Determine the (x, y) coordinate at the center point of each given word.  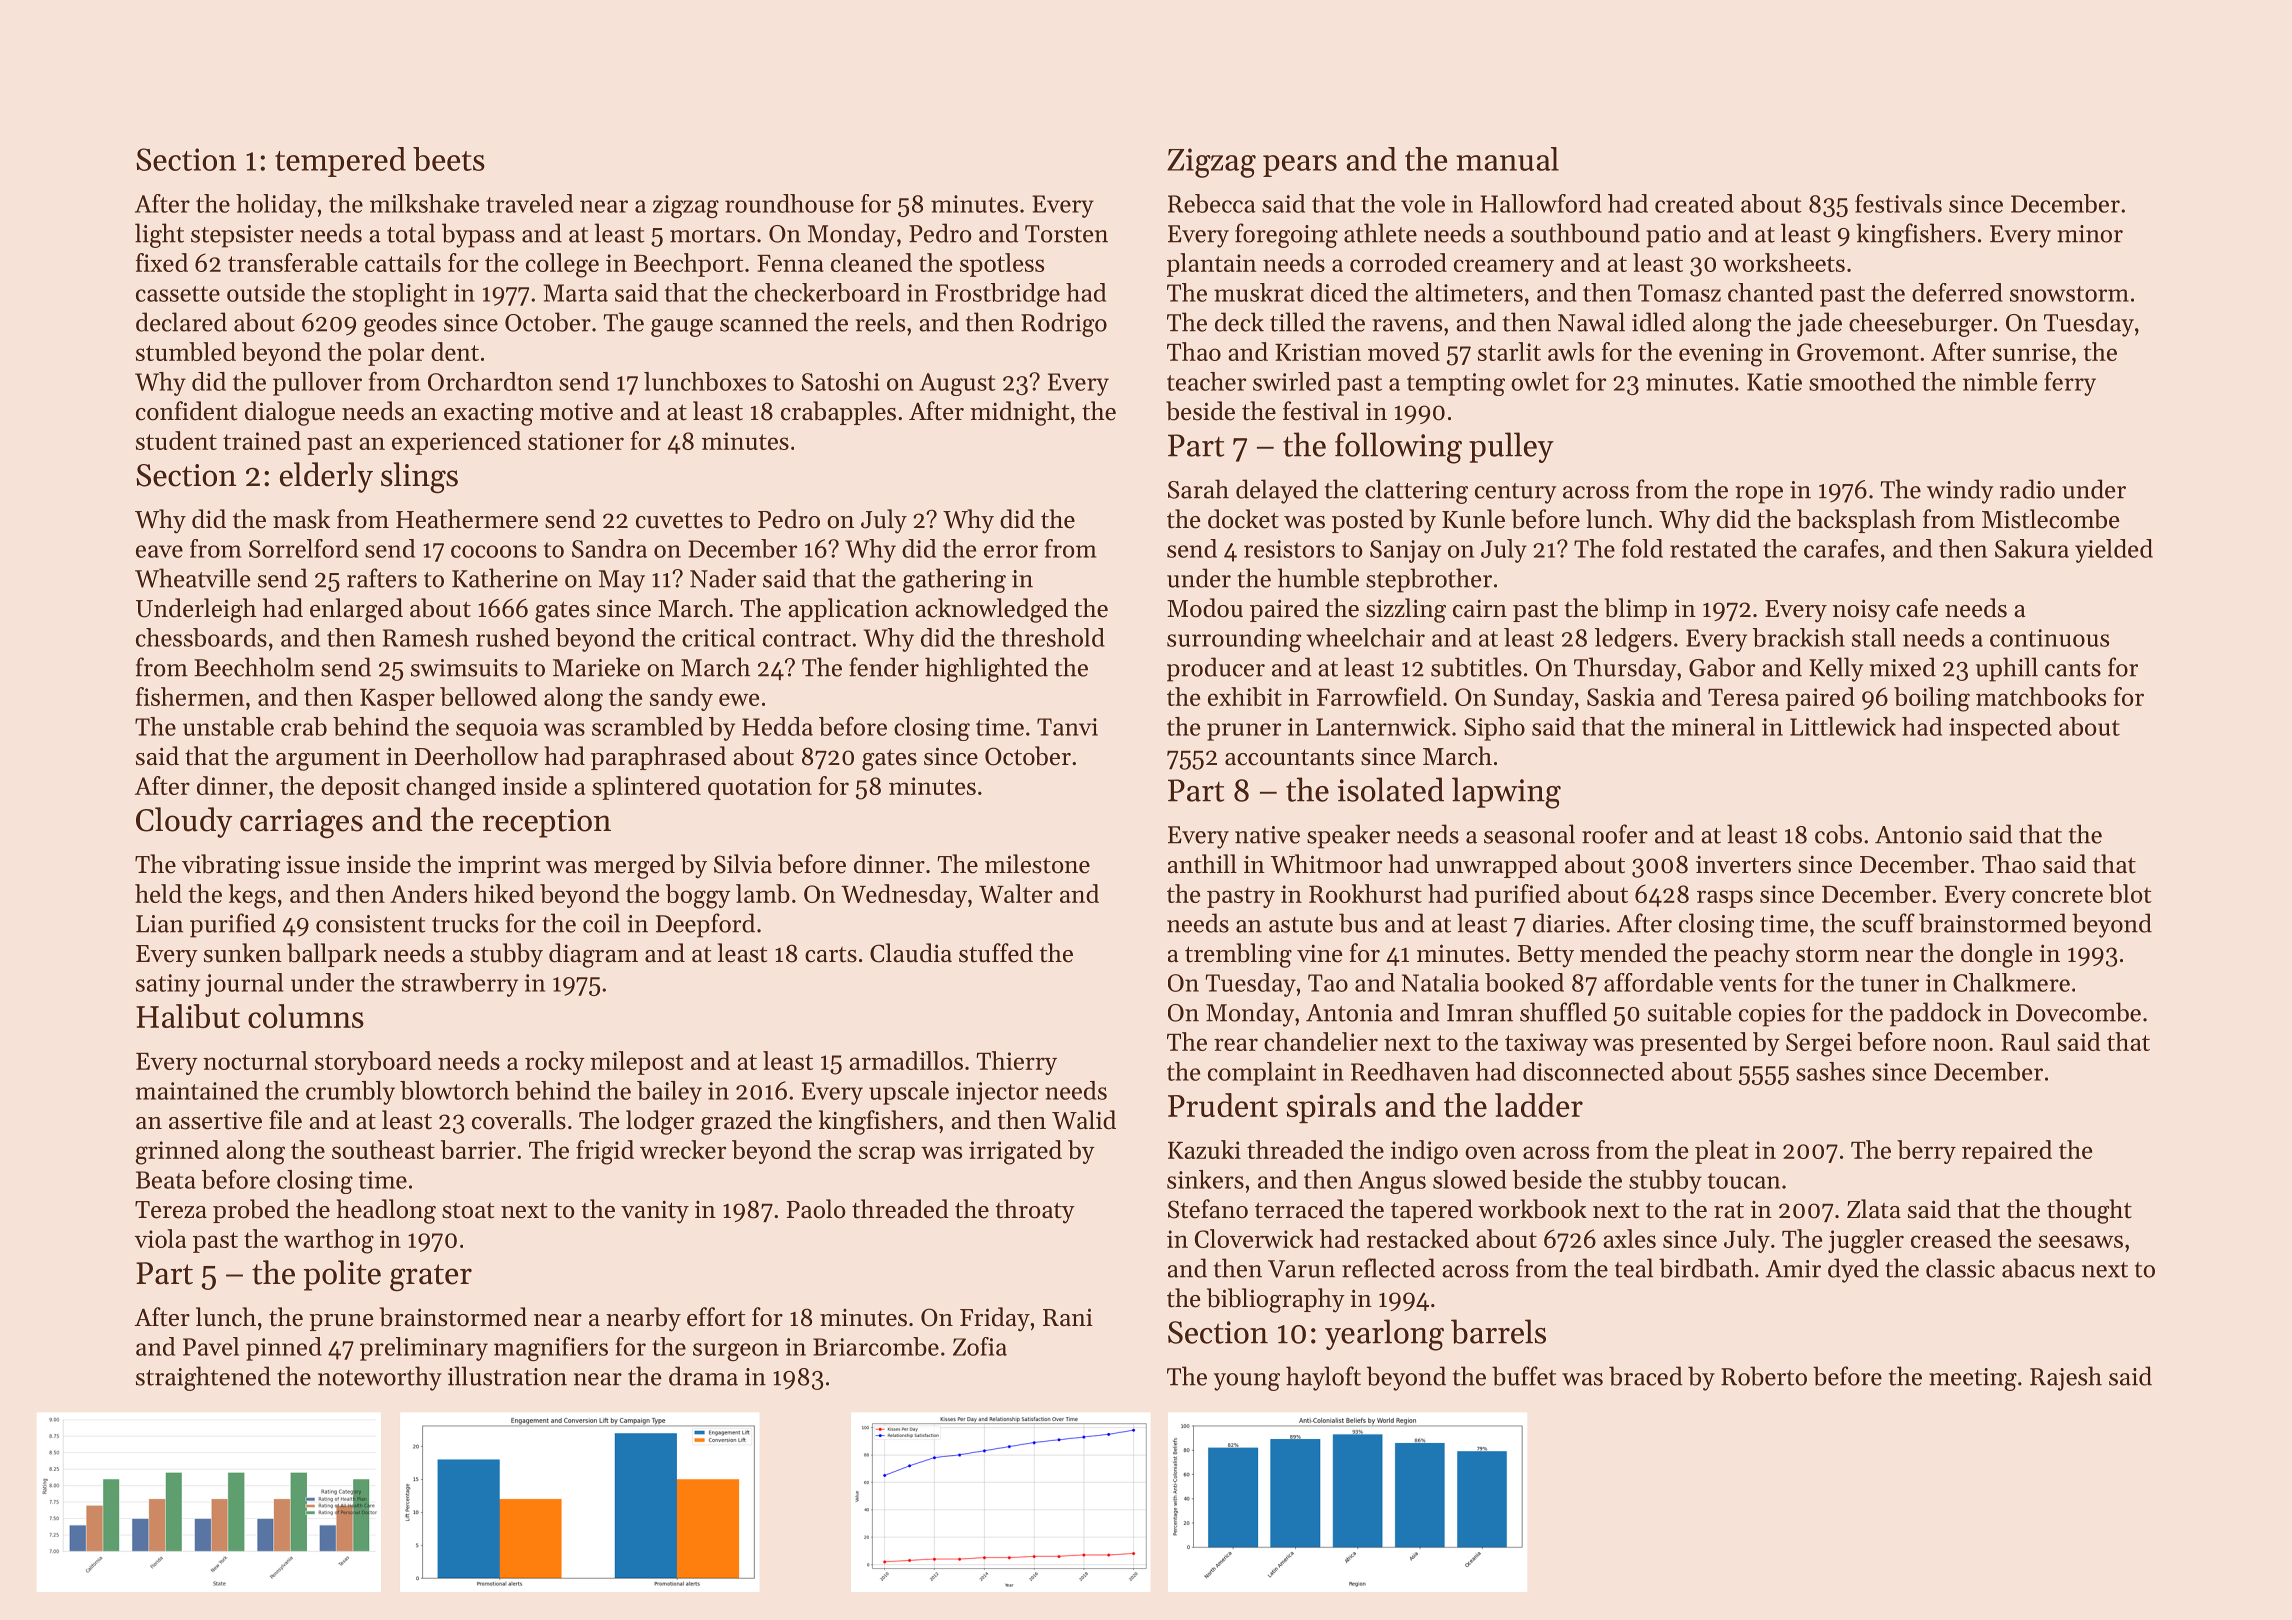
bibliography (1276, 1300)
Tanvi (1067, 727)
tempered (340, 162)
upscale (909, 1093)
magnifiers (551, 1349)
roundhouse (789, 203)
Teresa (1743, 697)
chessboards (201, 637)
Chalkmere (2011, 982)
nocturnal (255, 1060)
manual (1507, 159)
